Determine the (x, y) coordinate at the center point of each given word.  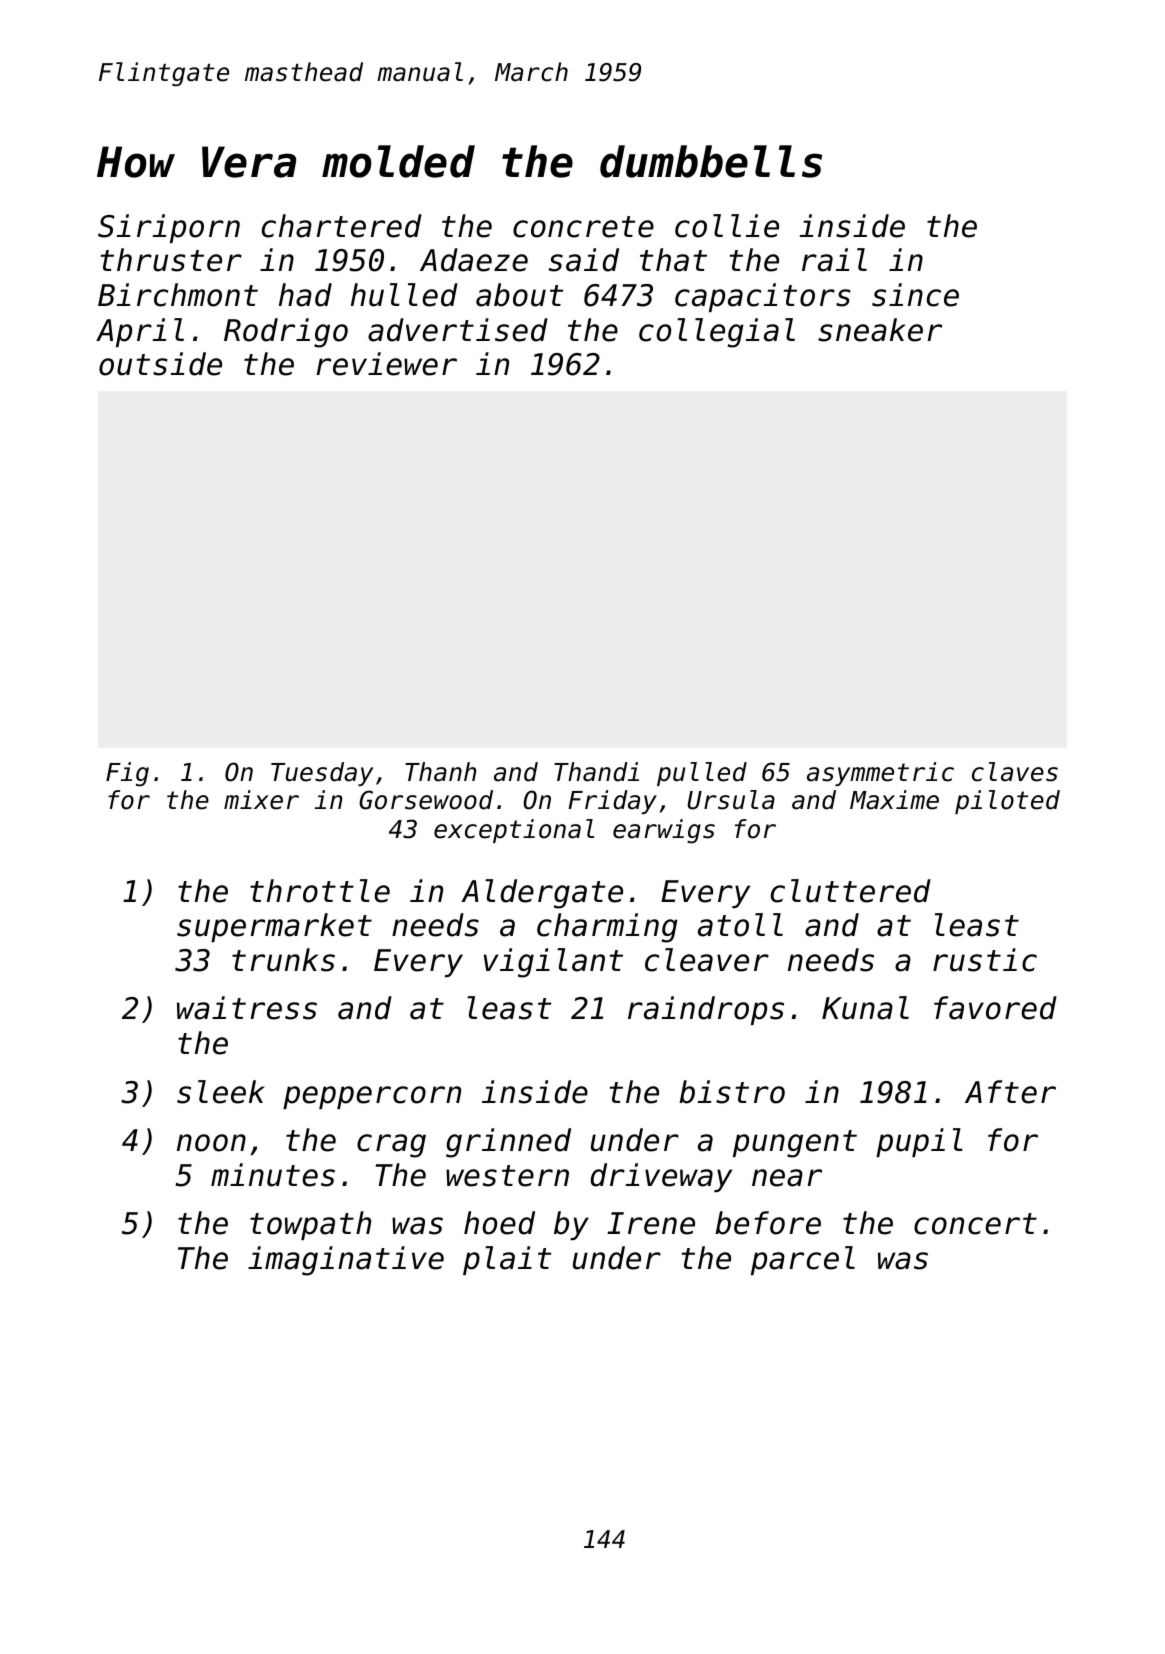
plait (507, 1260)
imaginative (346, 1261)
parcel (803, 1260)
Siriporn (169, 228)
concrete (583, 227)
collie (727, 226)
